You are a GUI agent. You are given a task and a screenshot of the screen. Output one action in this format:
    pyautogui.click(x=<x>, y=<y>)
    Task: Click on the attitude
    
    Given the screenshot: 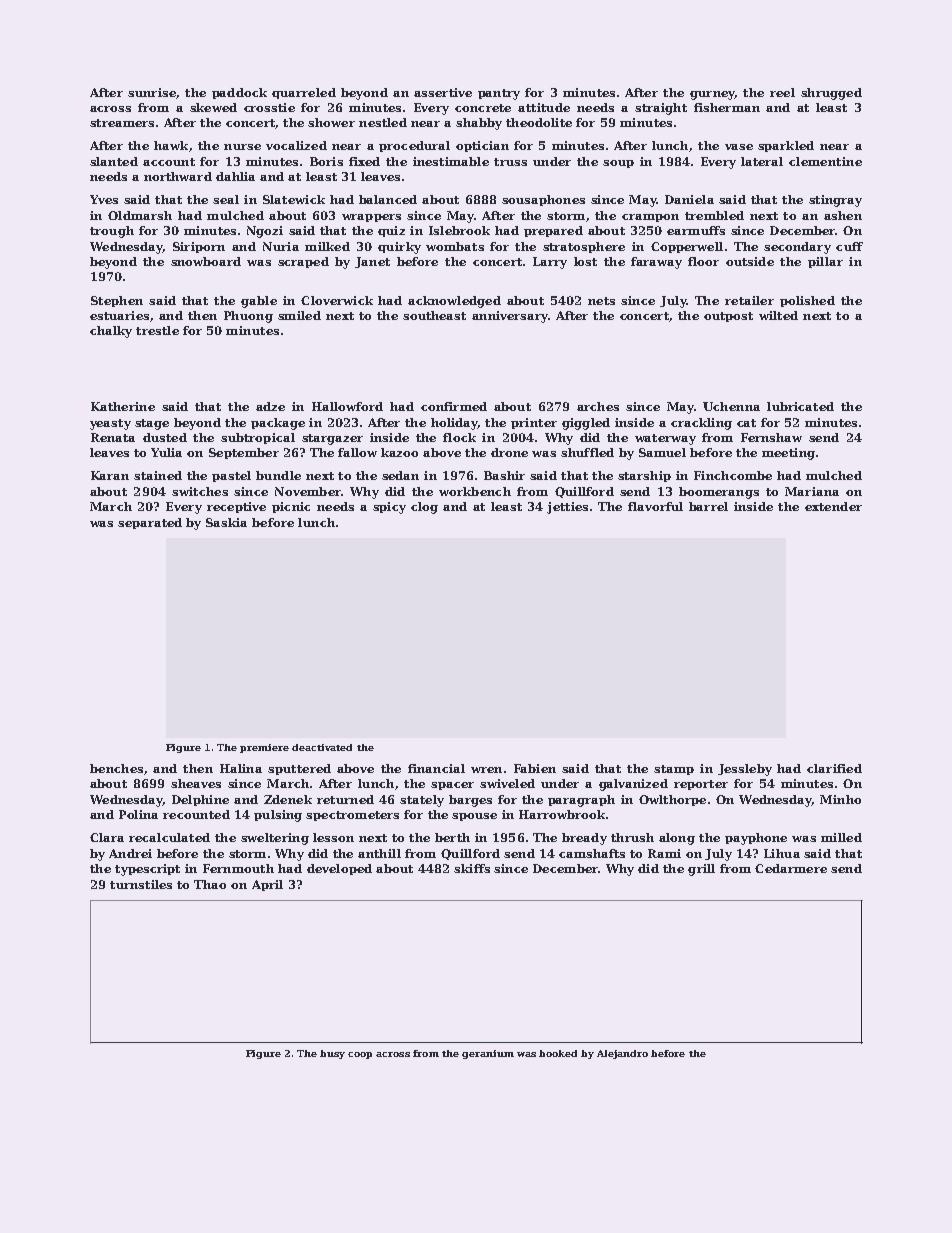 What is the action you would take?
    pyautogui.click(x=544, y=107)
